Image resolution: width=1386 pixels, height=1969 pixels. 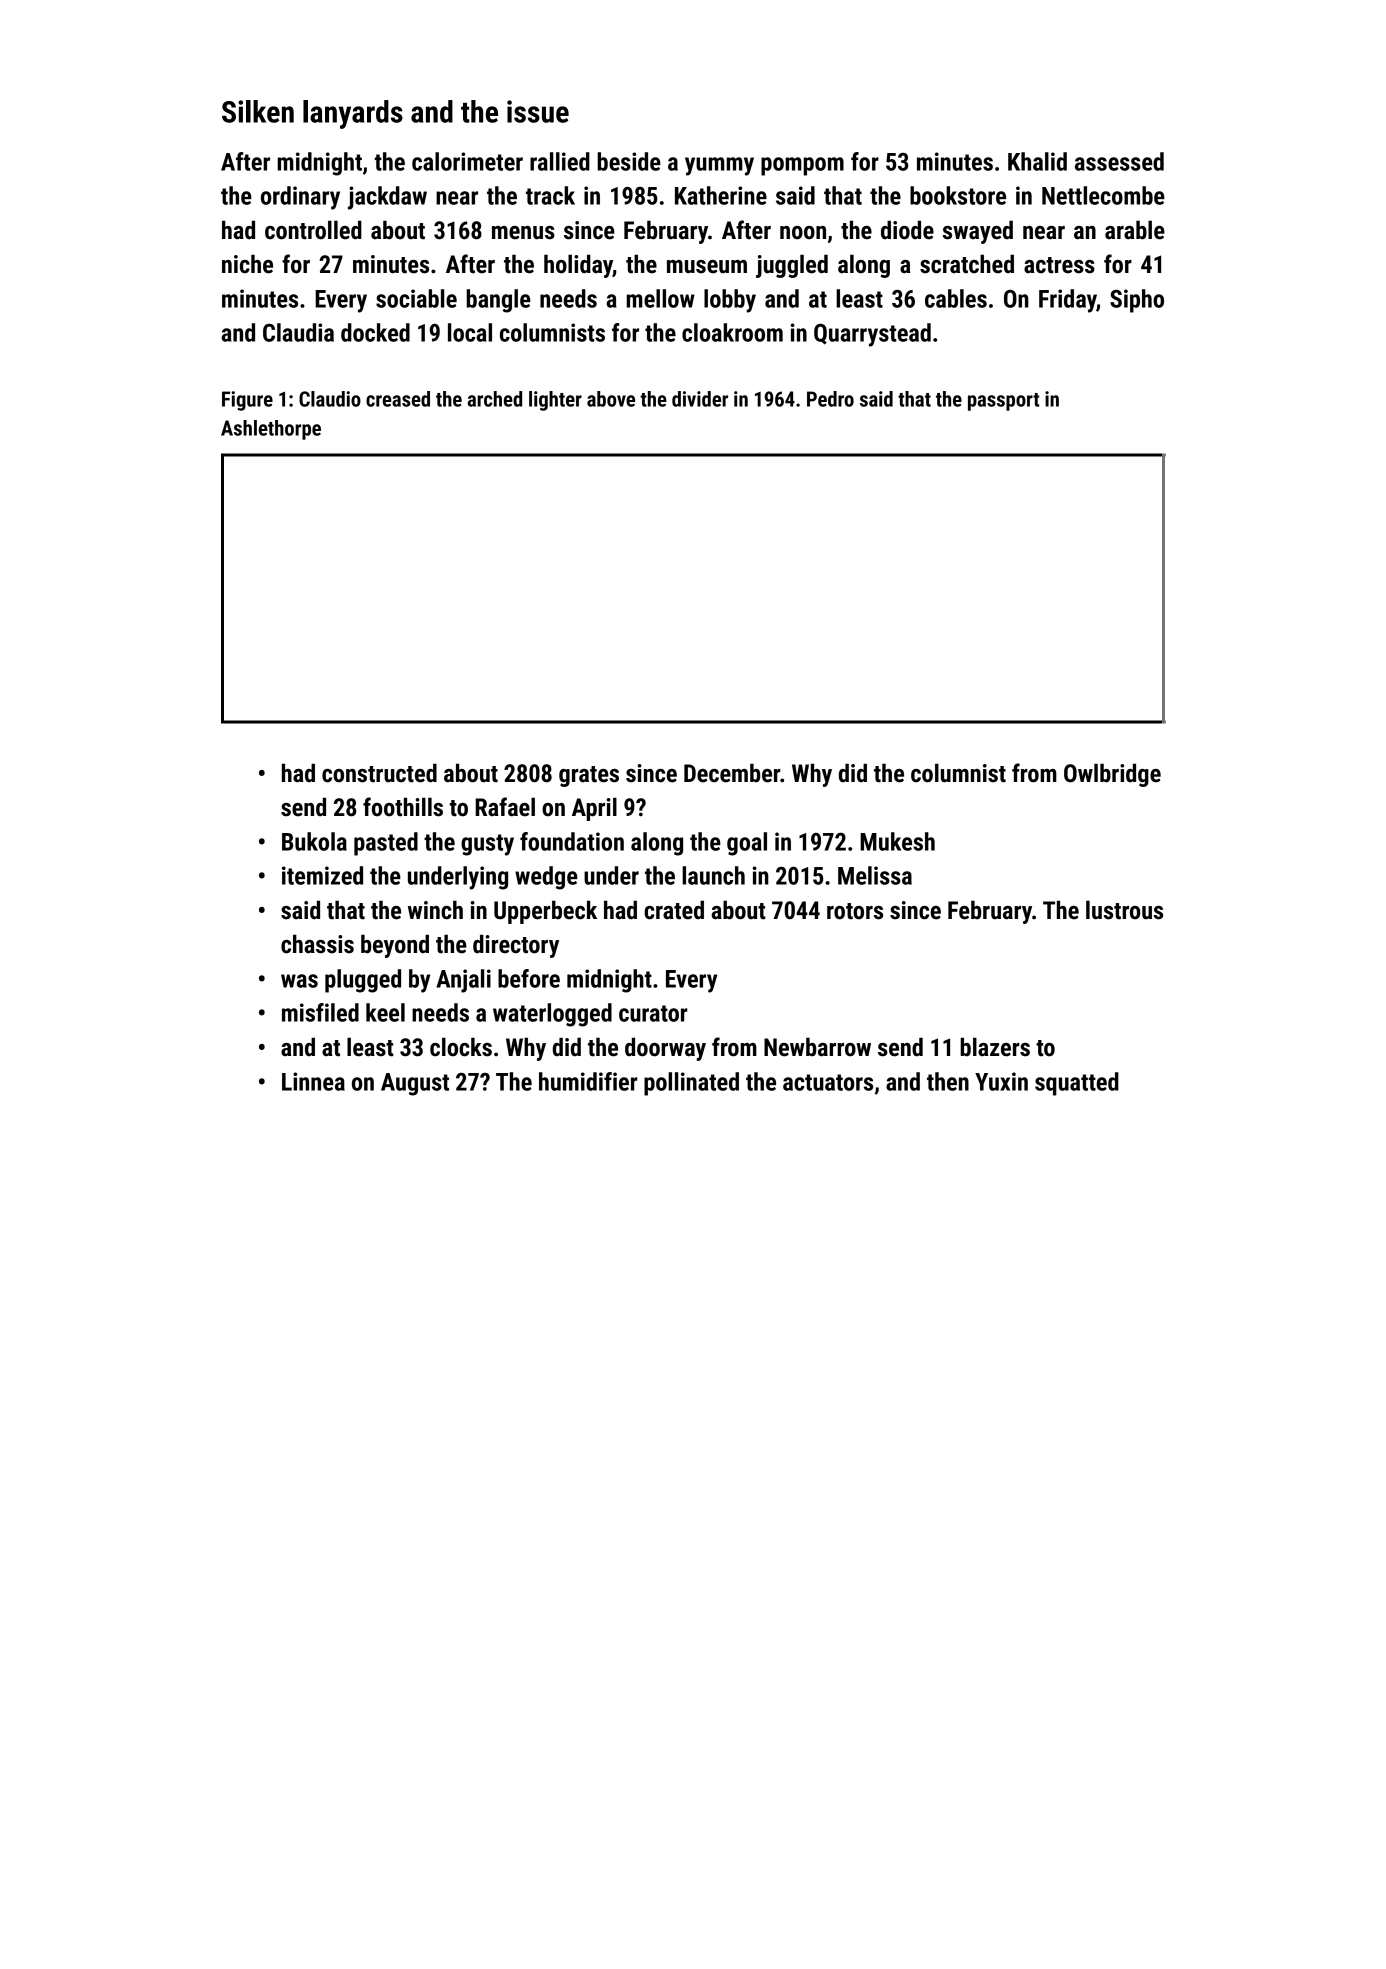 What do you see at coordinates (379, 773) in the page?
I see `constructed` at bounding box center [379, 773].
